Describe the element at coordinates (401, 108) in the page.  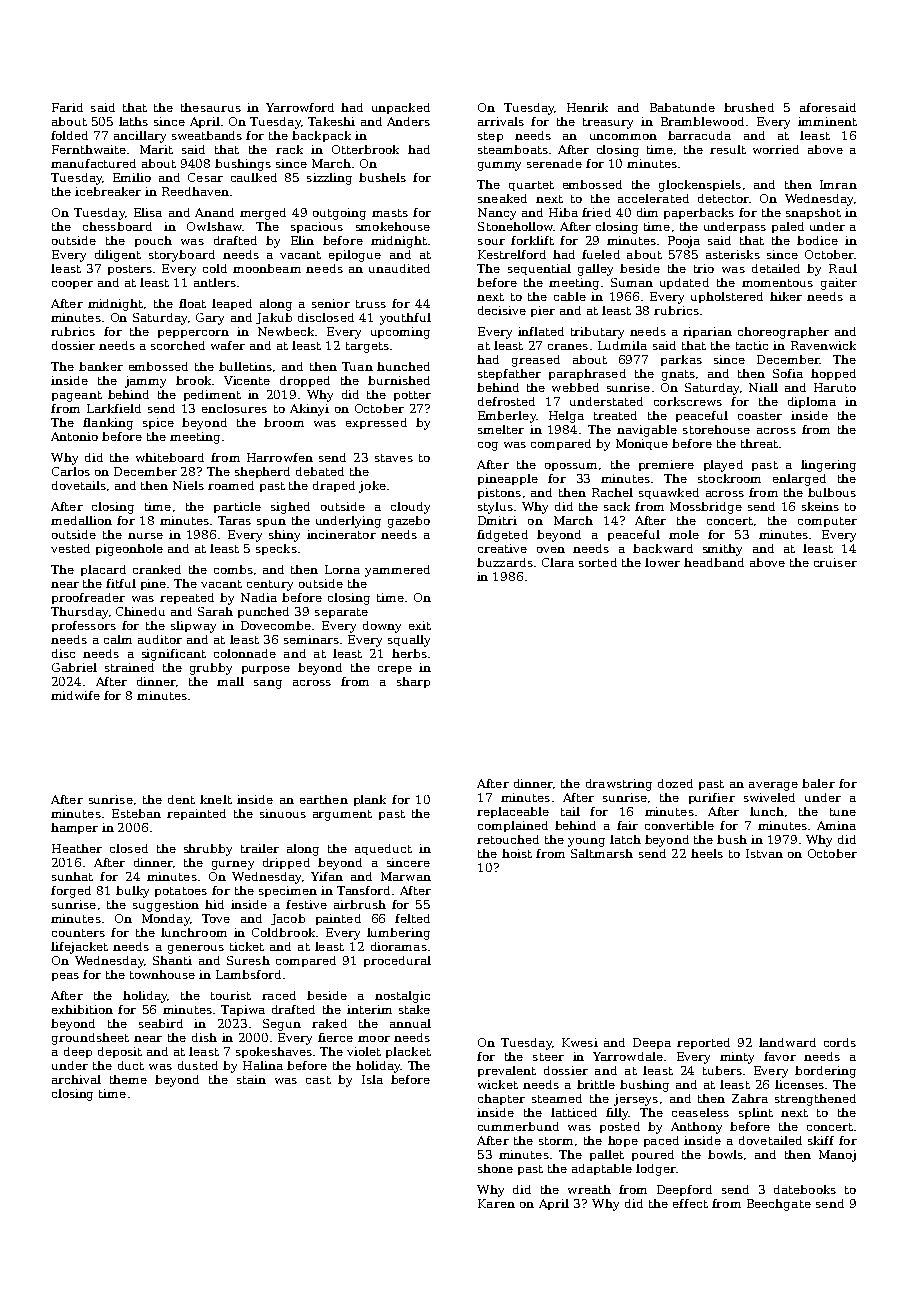
I see `unpacked` at that location.
